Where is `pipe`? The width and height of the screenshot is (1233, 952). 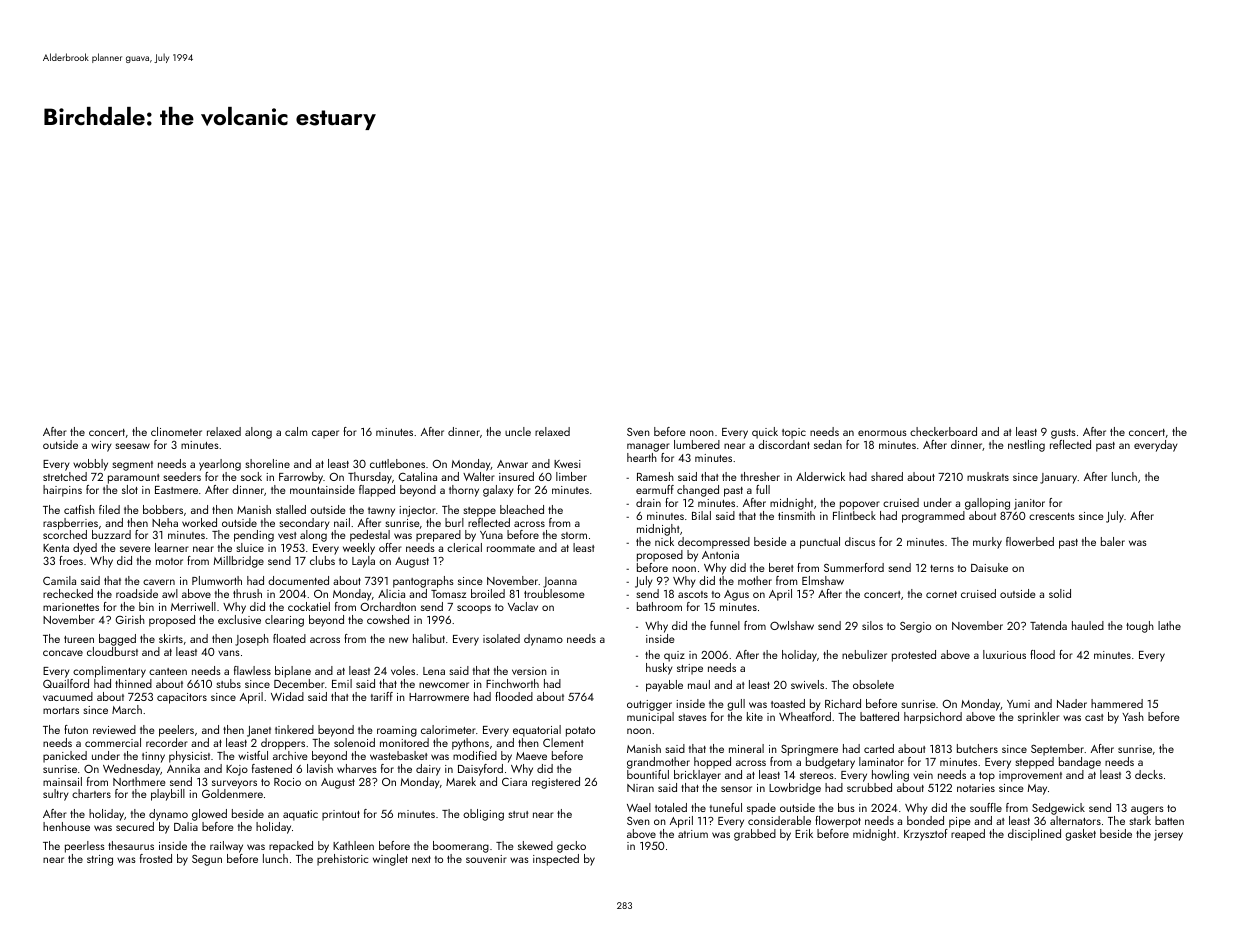
pipe is located at coordinates (960, 822).
